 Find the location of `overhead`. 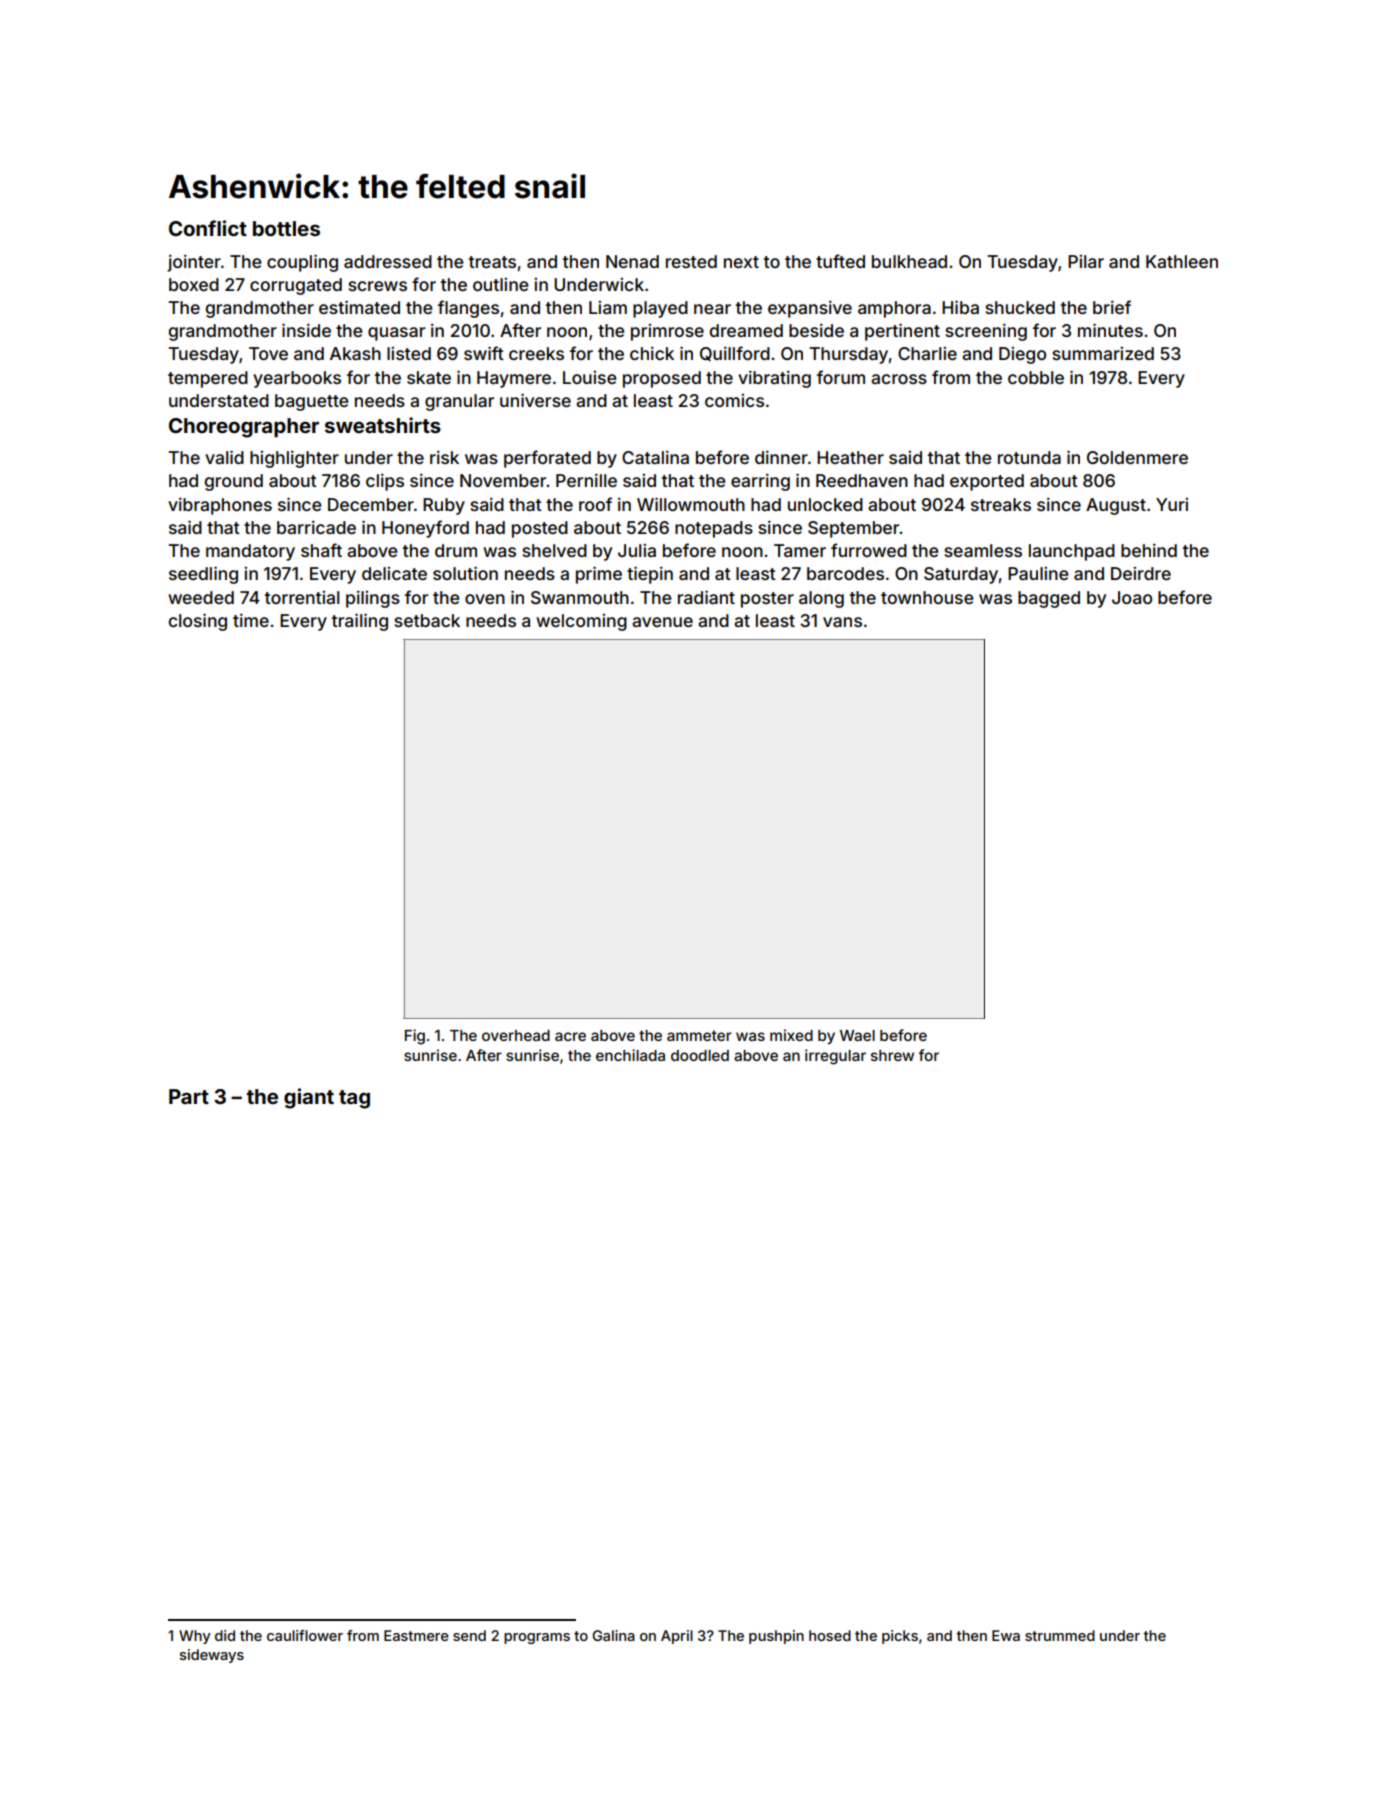

overhead is located at coordinates (516, 1035).
